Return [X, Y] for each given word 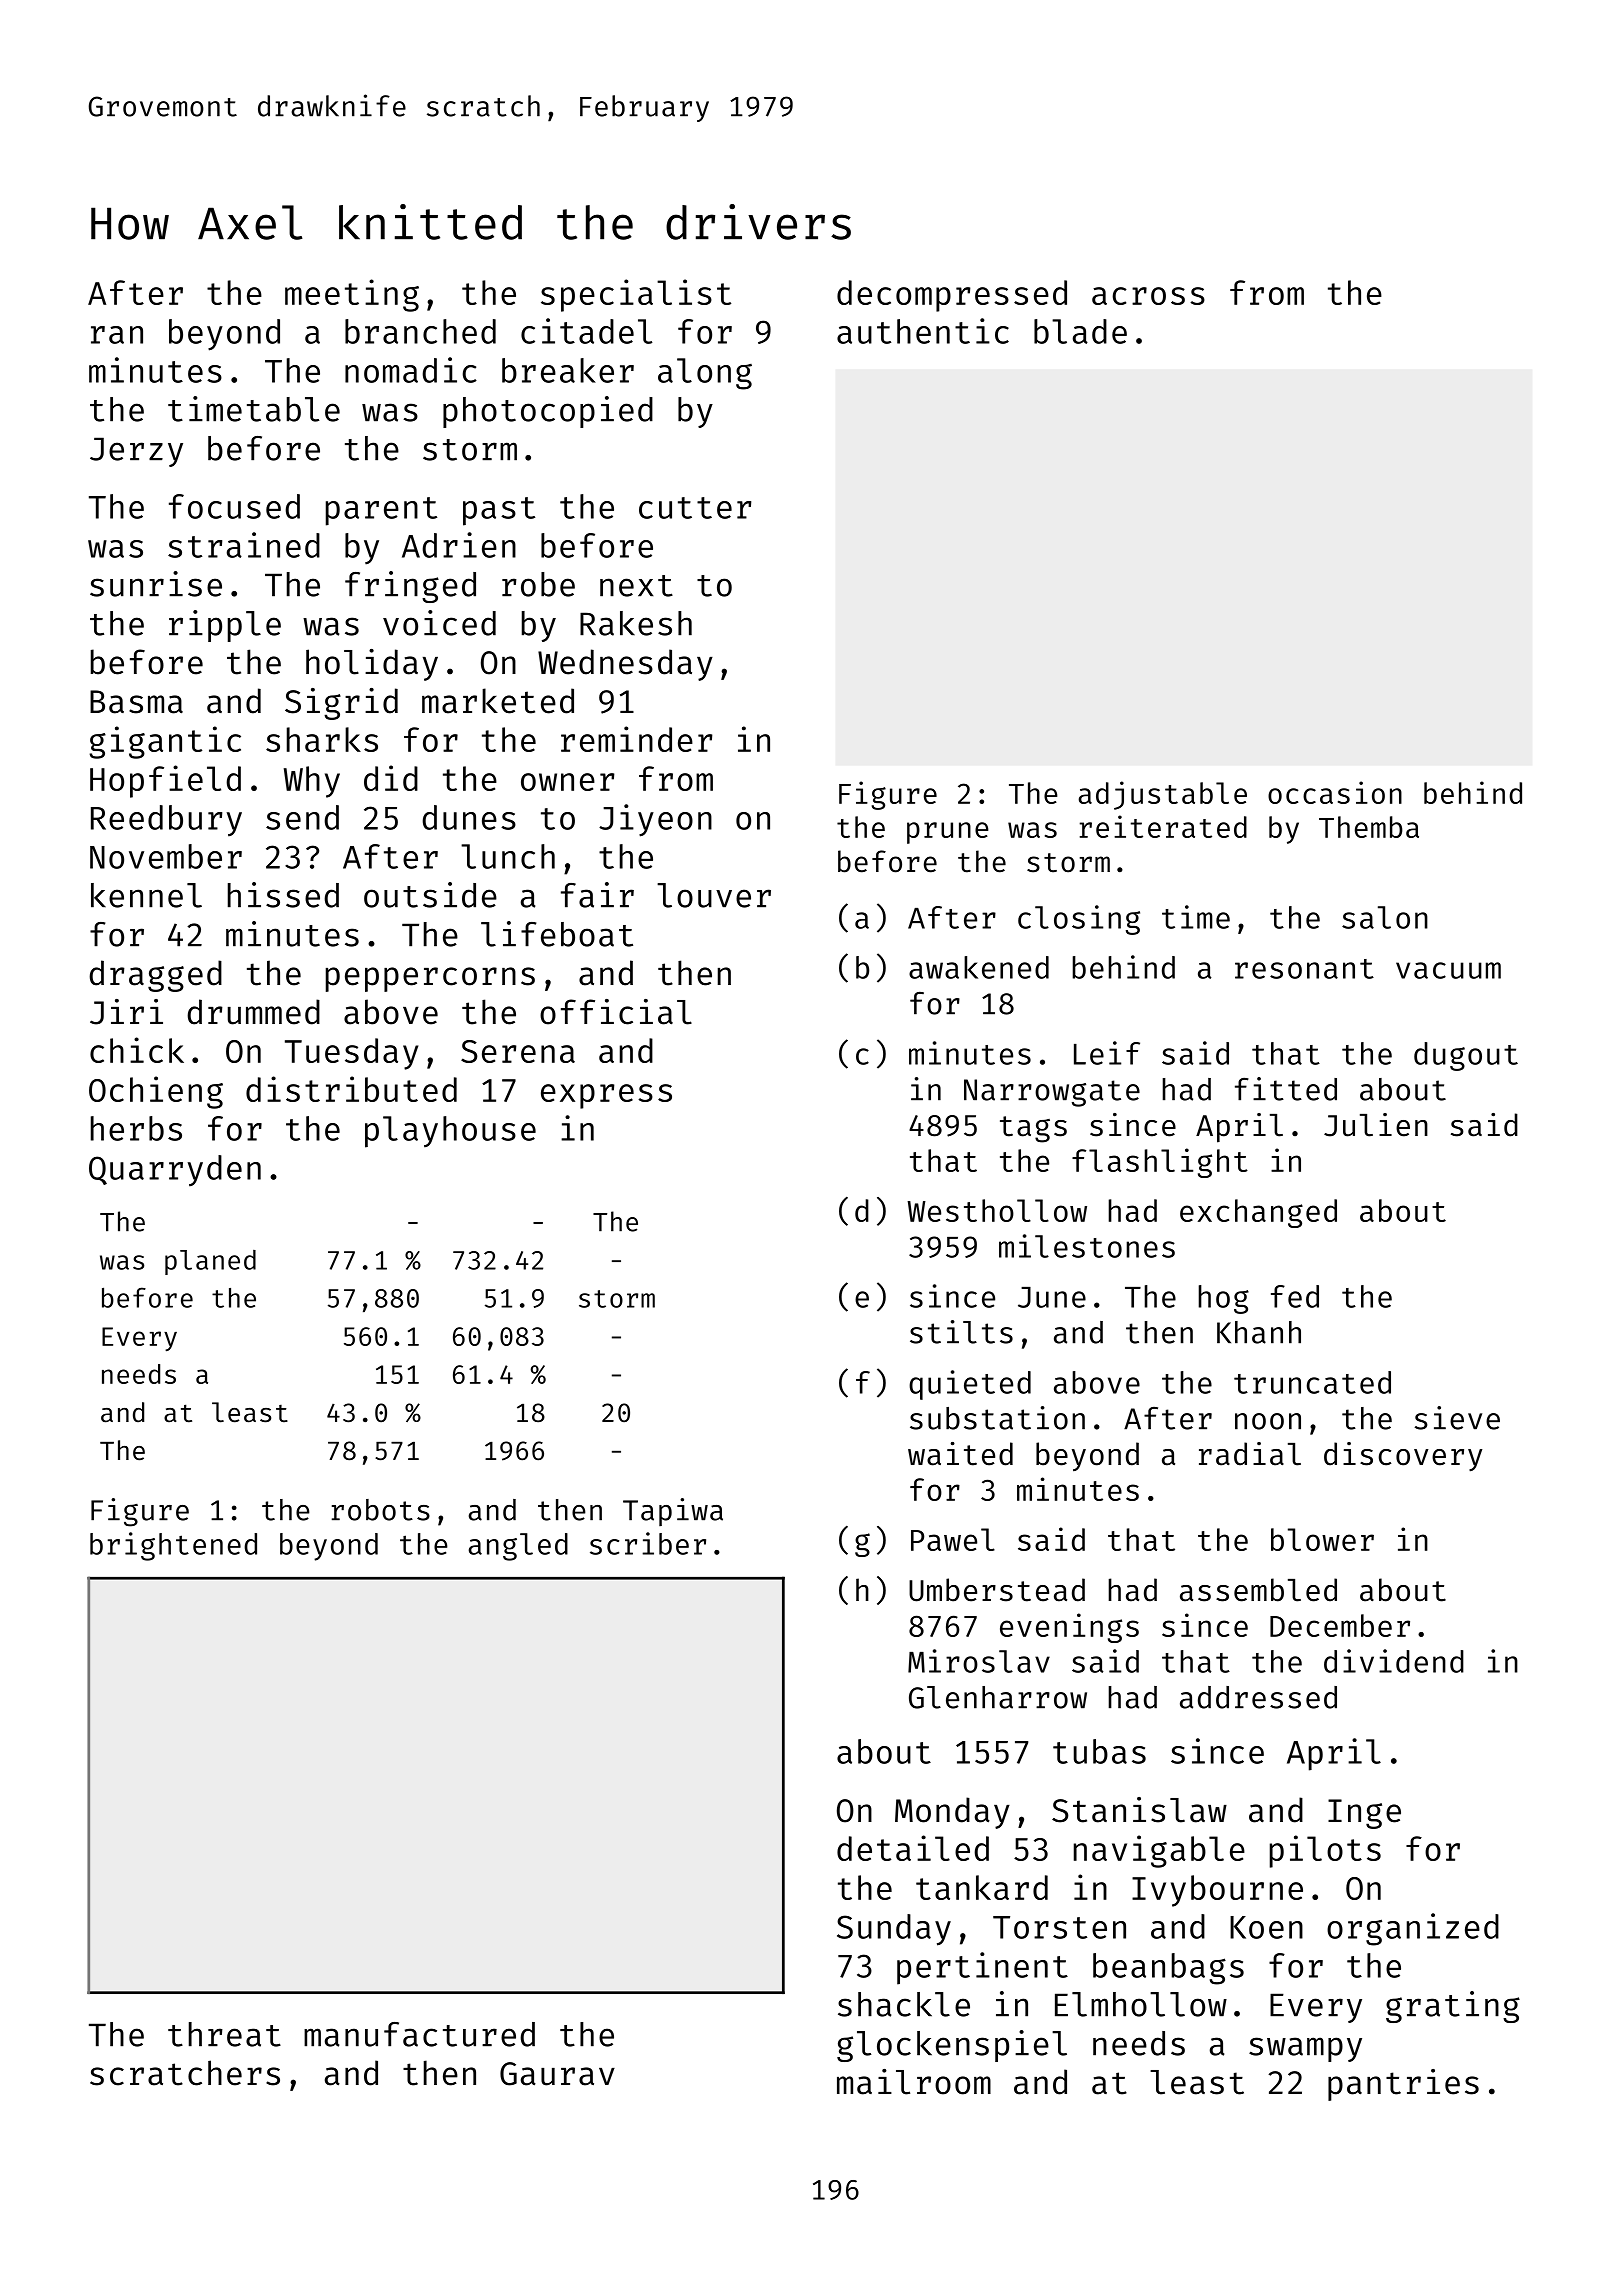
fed [1295, 1296]
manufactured [419, 2034]
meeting [352, 295]
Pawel [953, 1539]
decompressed [952, 296]
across [1148, 296]
